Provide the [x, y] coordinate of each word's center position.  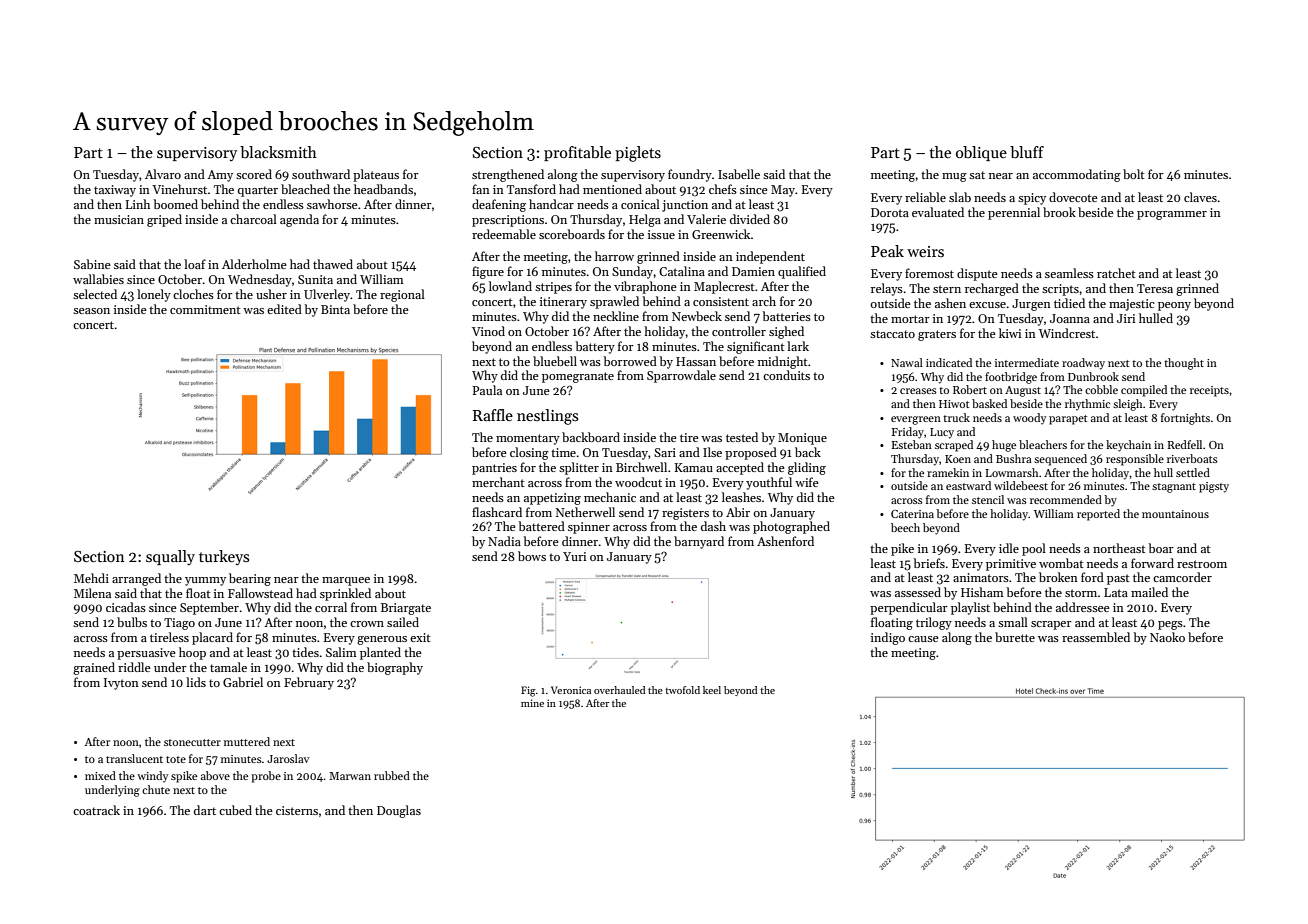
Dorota [890, 212]
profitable [577, 153]
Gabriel [243, 682]
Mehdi [91, 578]
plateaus [376, 175]
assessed [918, 592]
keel [712, 690]
